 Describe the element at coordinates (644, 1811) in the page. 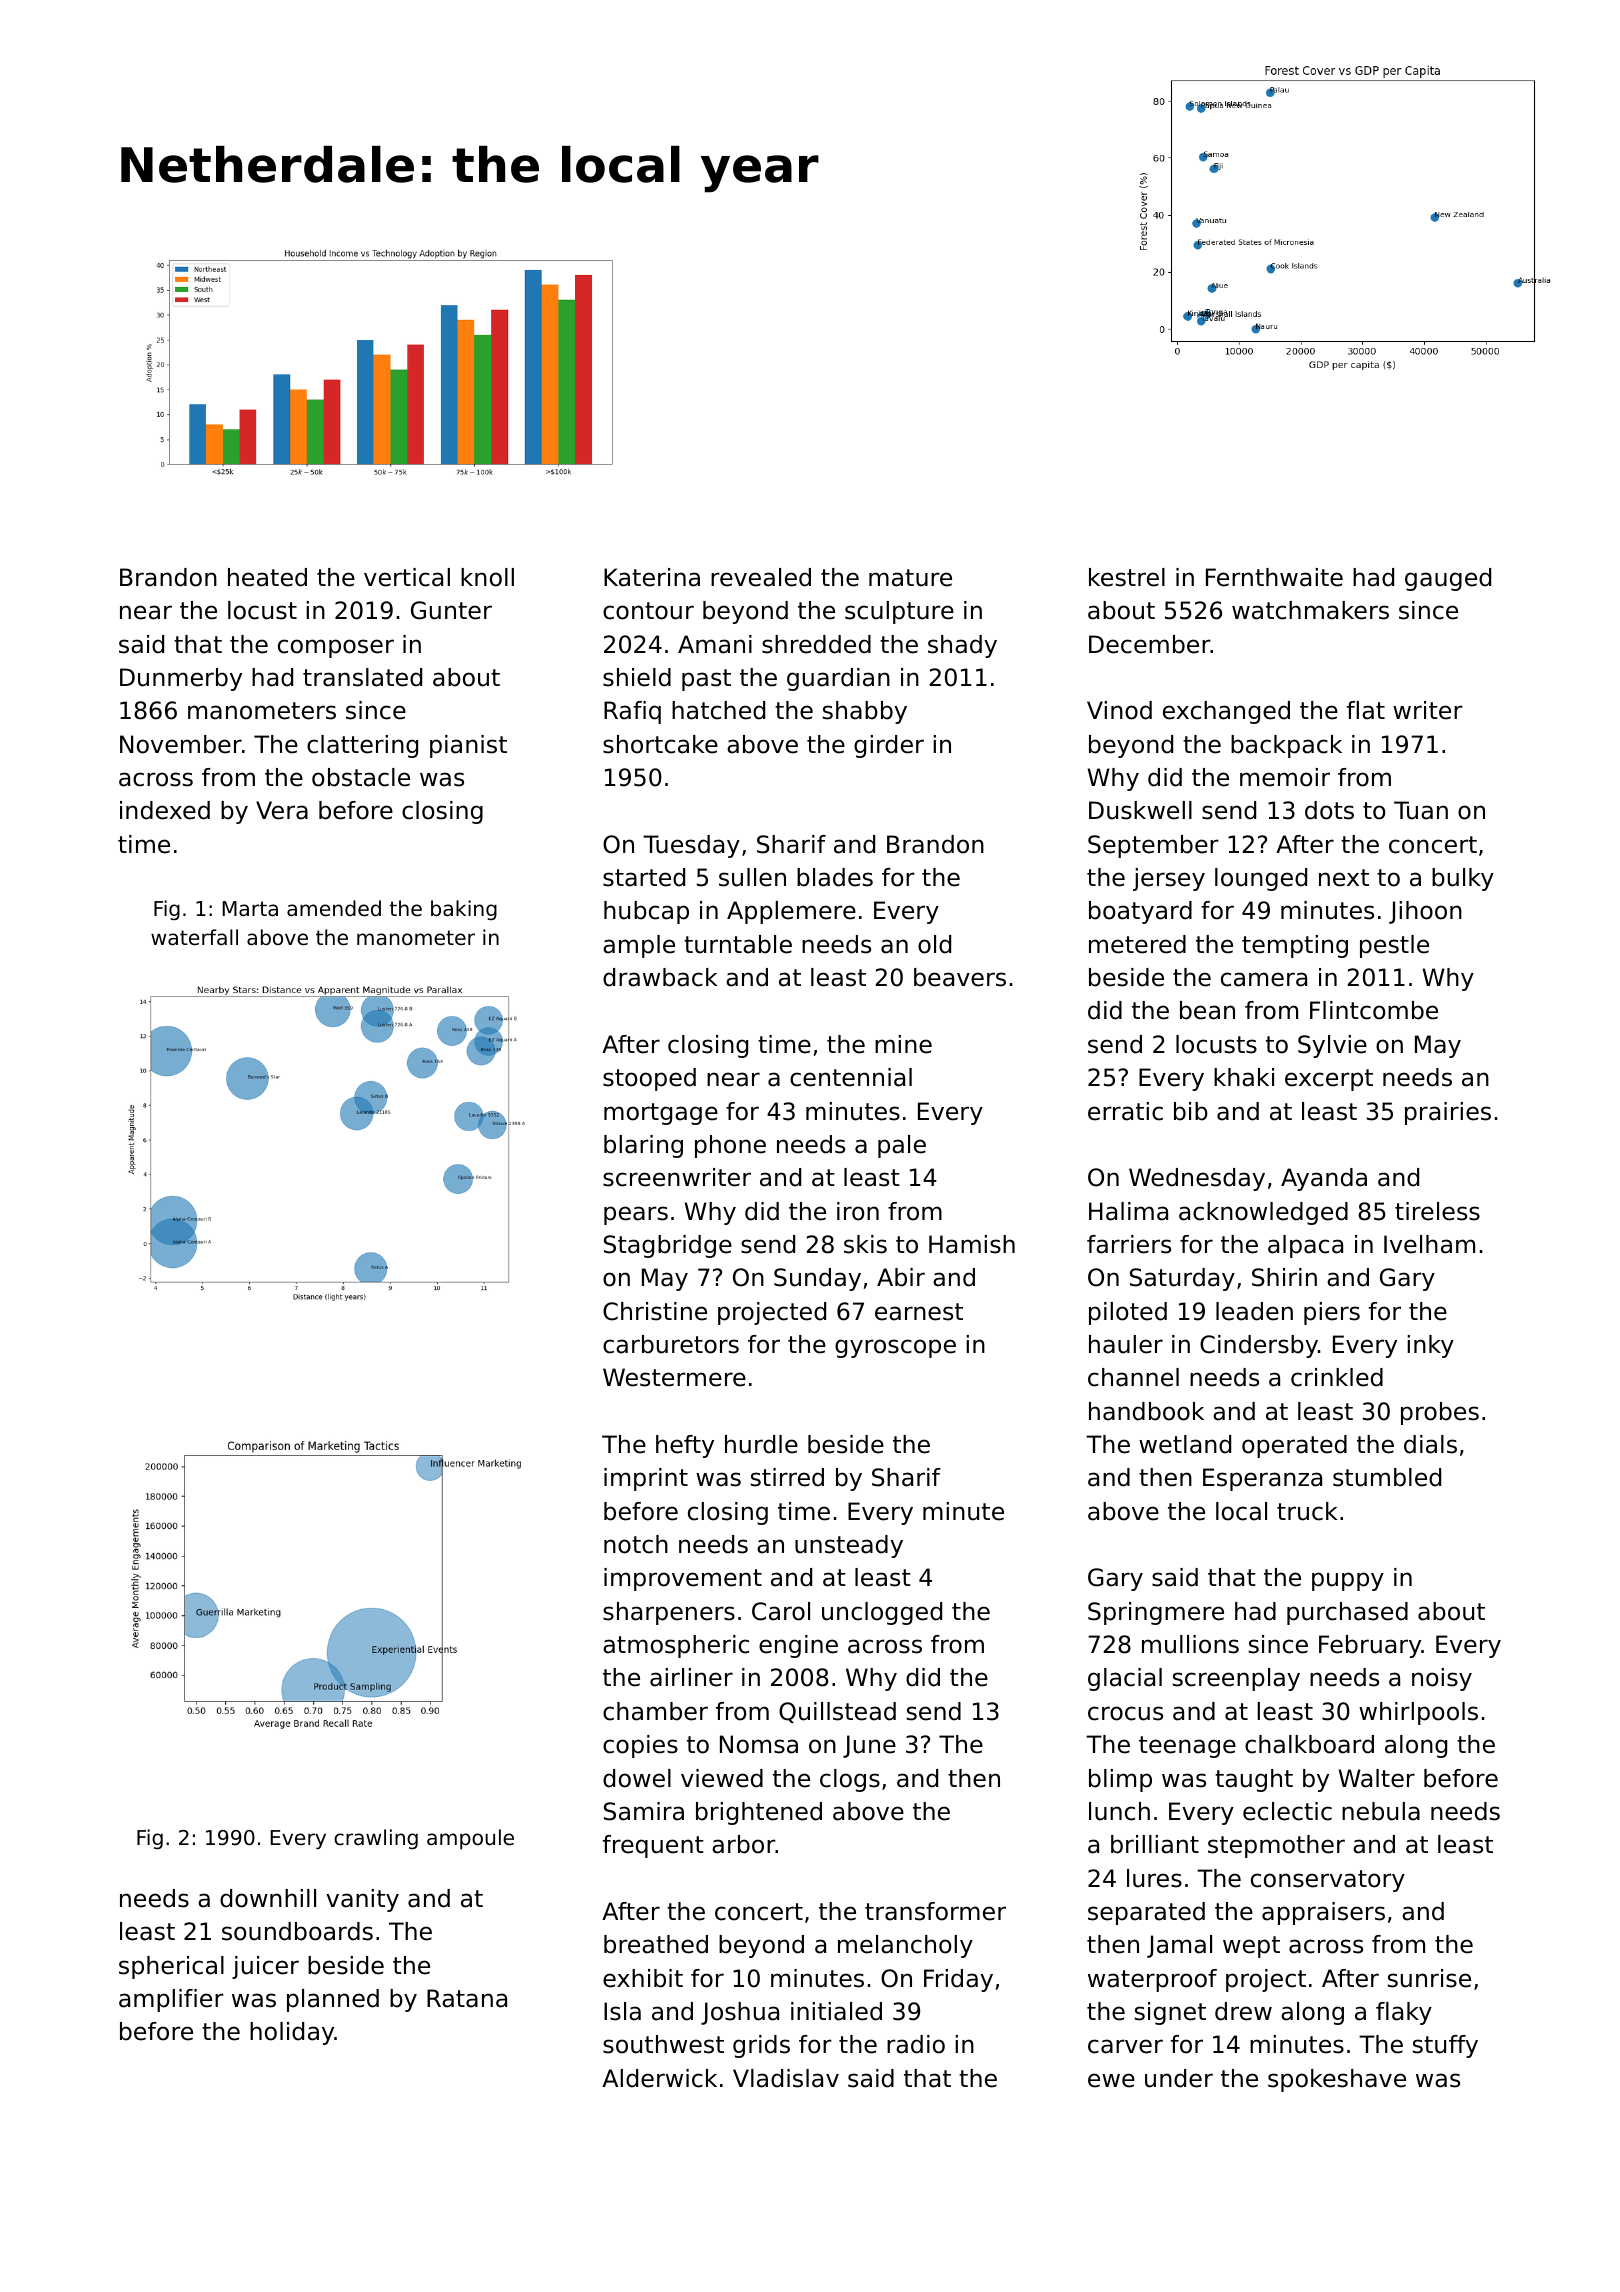

I see `Samira` at that location.
